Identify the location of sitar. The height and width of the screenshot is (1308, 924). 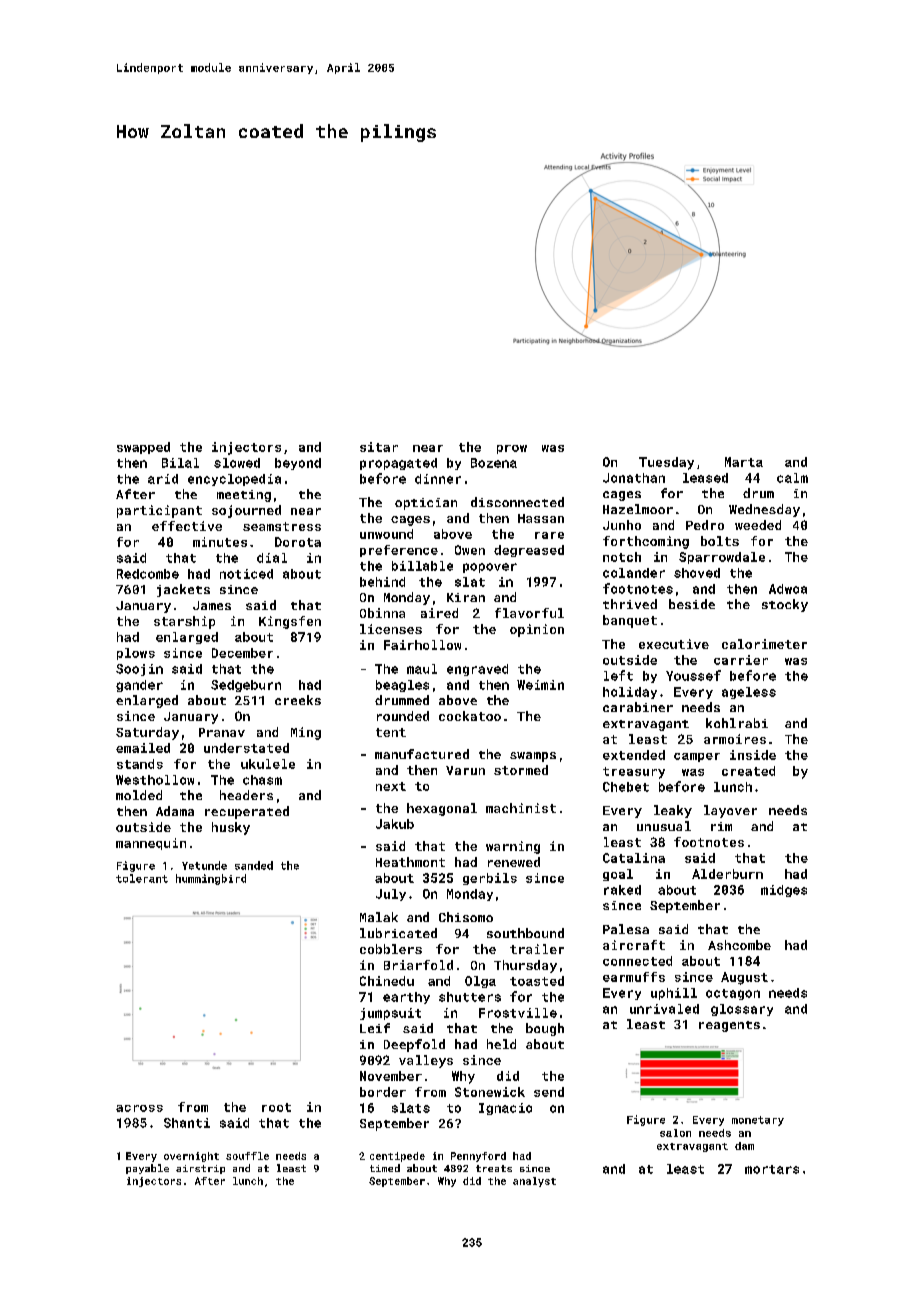
(379, 447).
